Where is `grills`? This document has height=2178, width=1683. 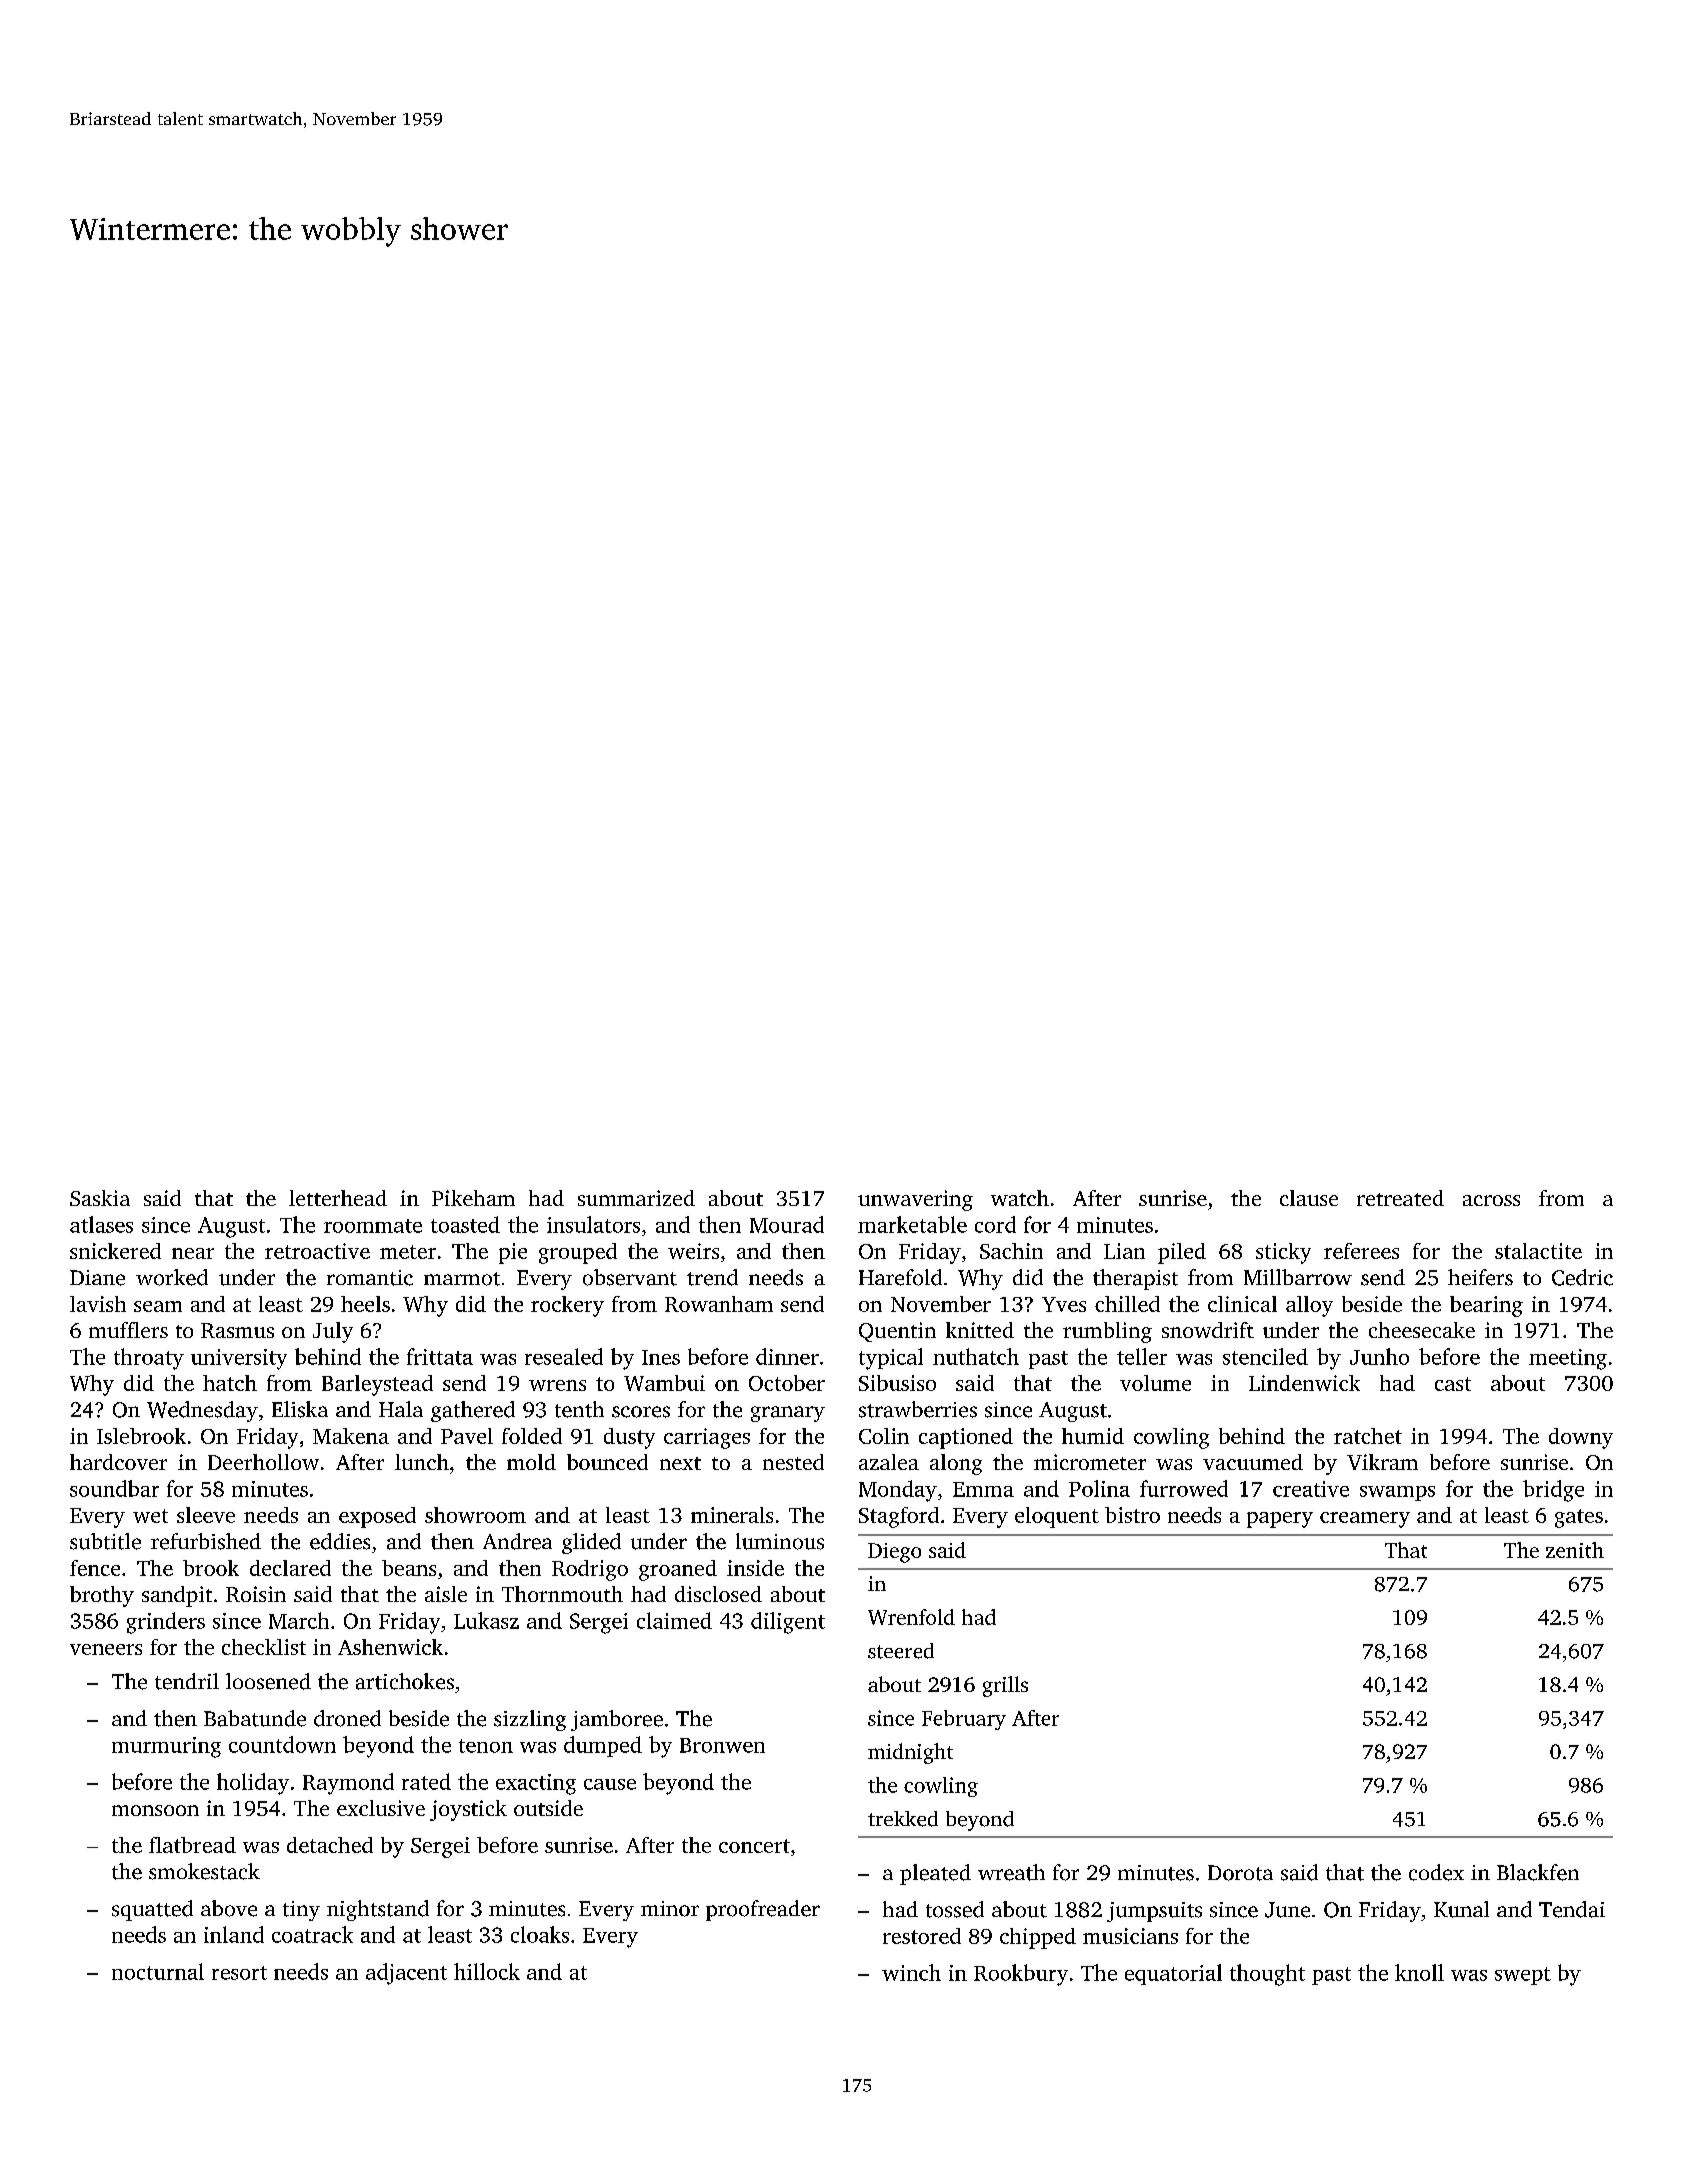
grills is located at coordinates (1005, 1686).
